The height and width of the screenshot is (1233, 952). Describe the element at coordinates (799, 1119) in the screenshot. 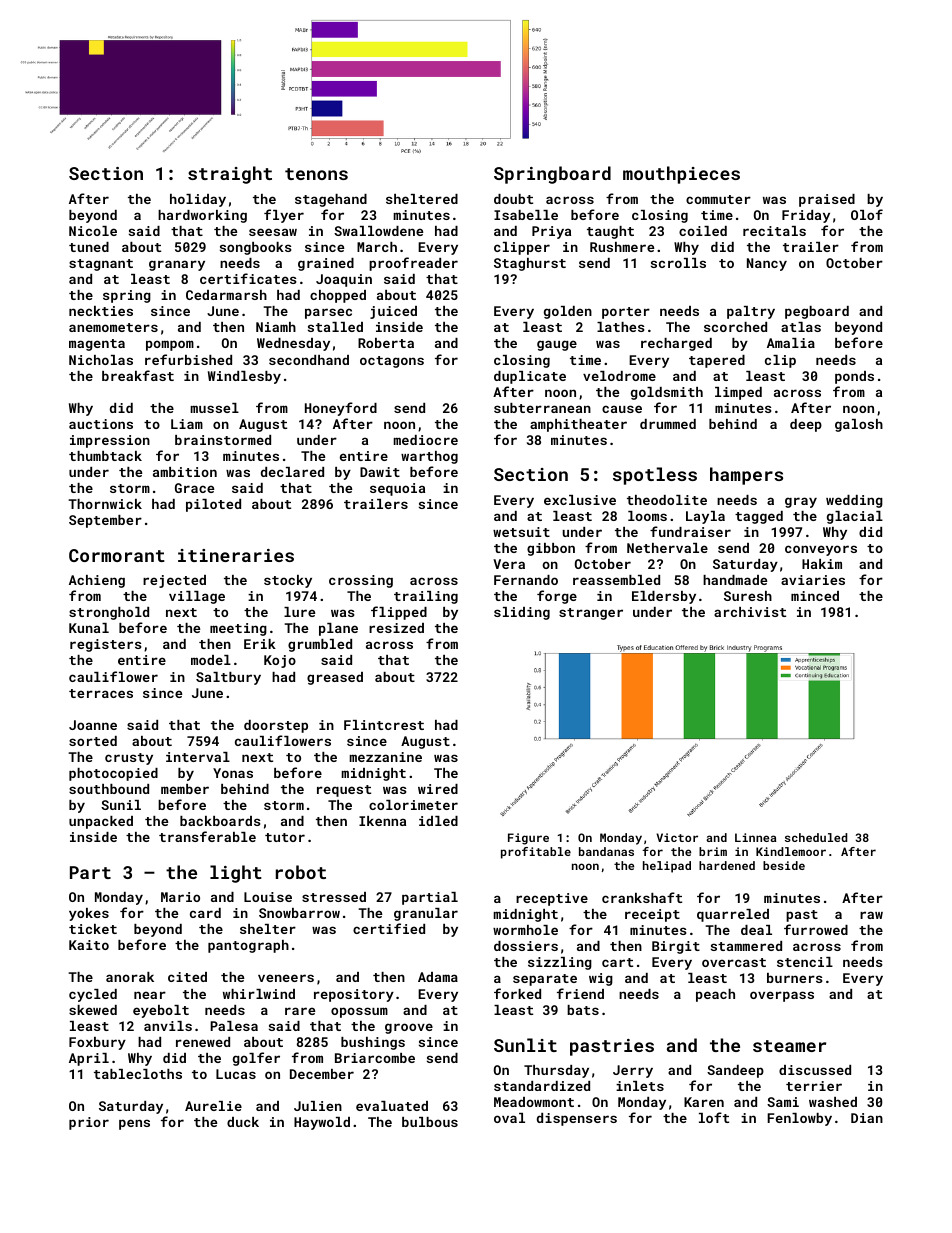

I see `Fenlowby` at that location.
